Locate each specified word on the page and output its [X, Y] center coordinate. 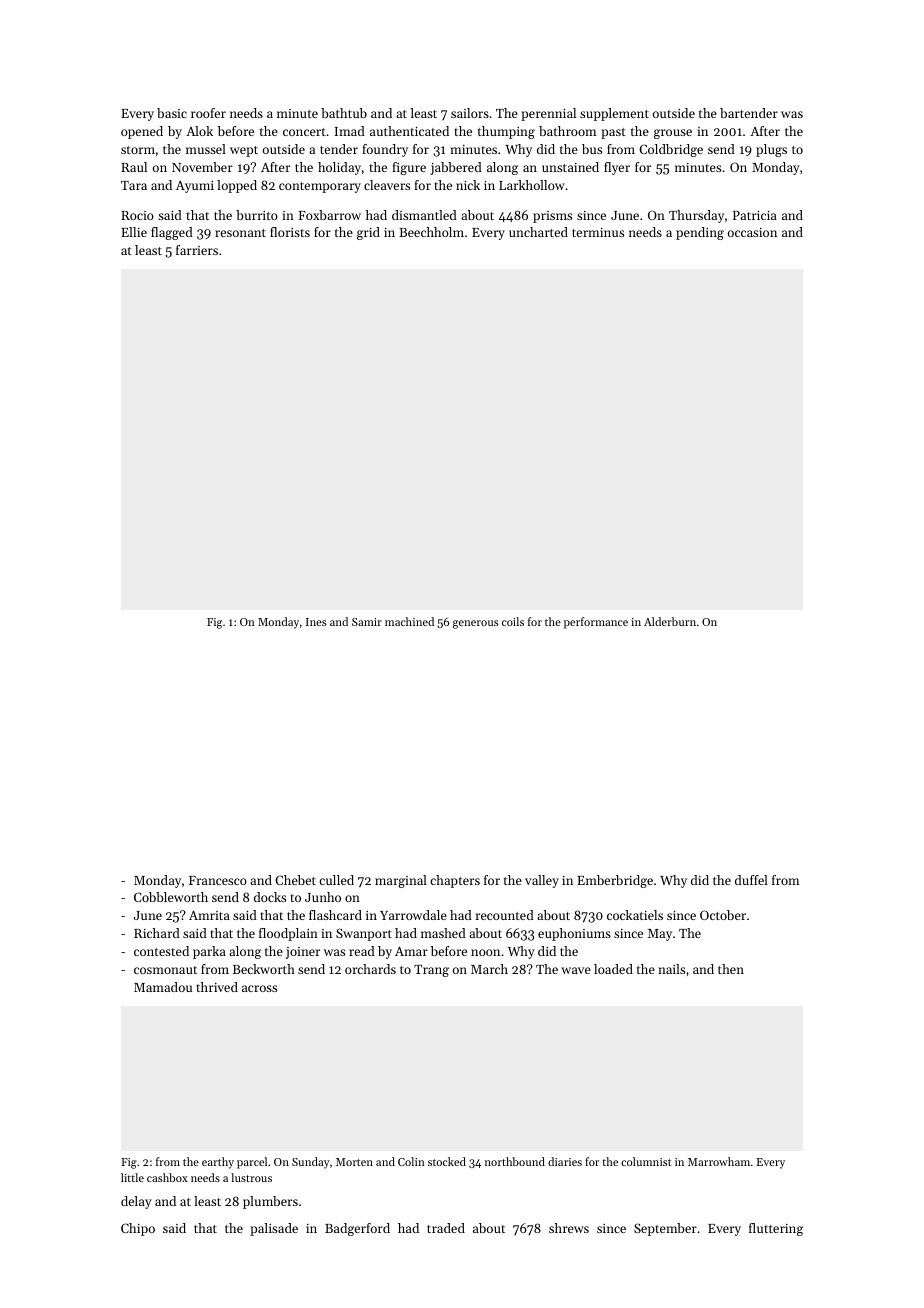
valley [542, 881]
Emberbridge [615, 881]
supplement [614, 114]
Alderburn [670, 621]
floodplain [288, 934]
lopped [237, 186]
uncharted [538, 232]
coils [513, 621]
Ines [316, 622]
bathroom [567, 131]
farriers [197, 250]
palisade [274, 1229]
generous [475, 624]
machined [409, 621]
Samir [367, 622]
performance [596, 623]
